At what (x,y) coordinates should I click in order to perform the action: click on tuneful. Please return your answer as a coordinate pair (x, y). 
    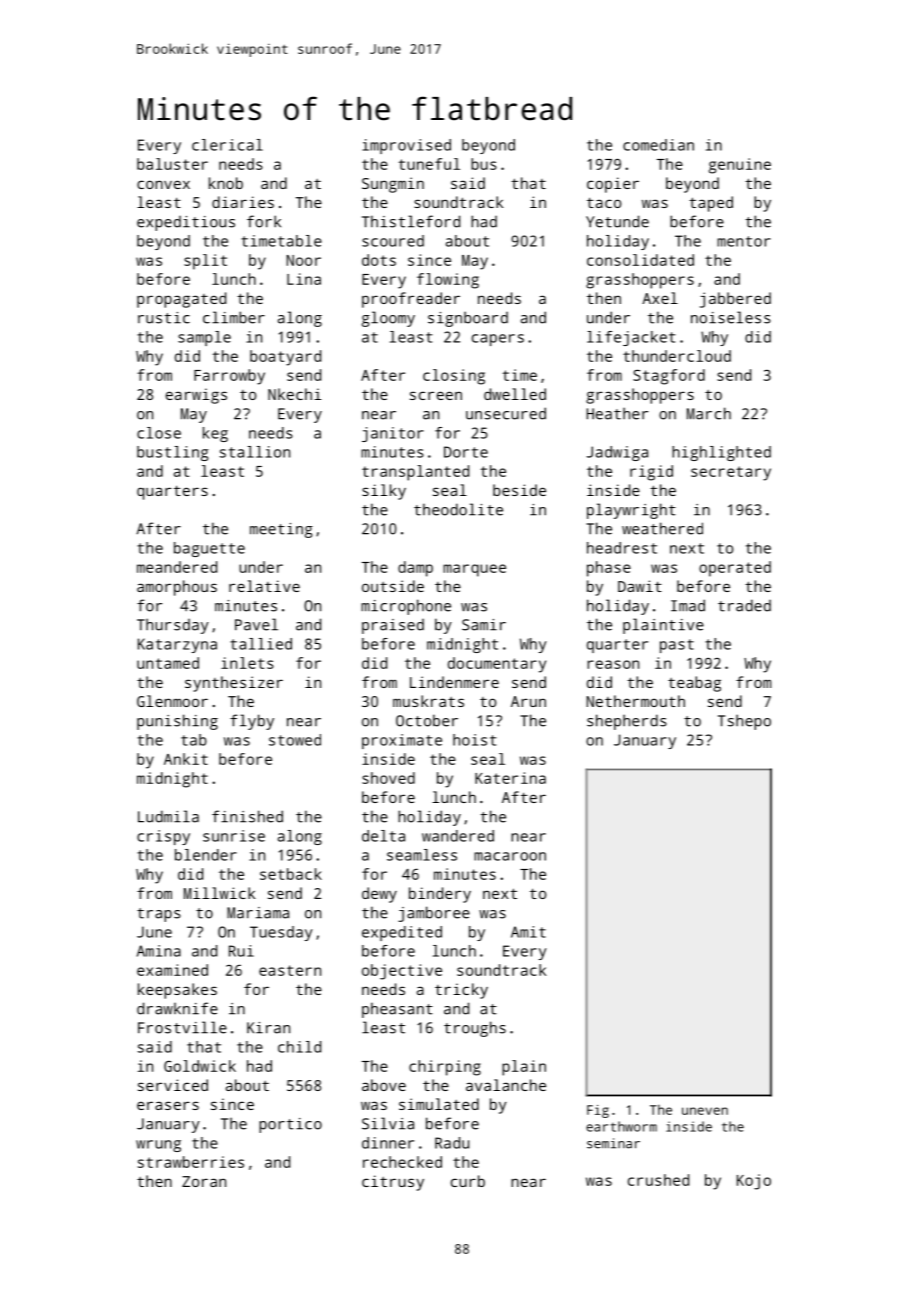
    Looking at the image, I should click on (429, 164).
